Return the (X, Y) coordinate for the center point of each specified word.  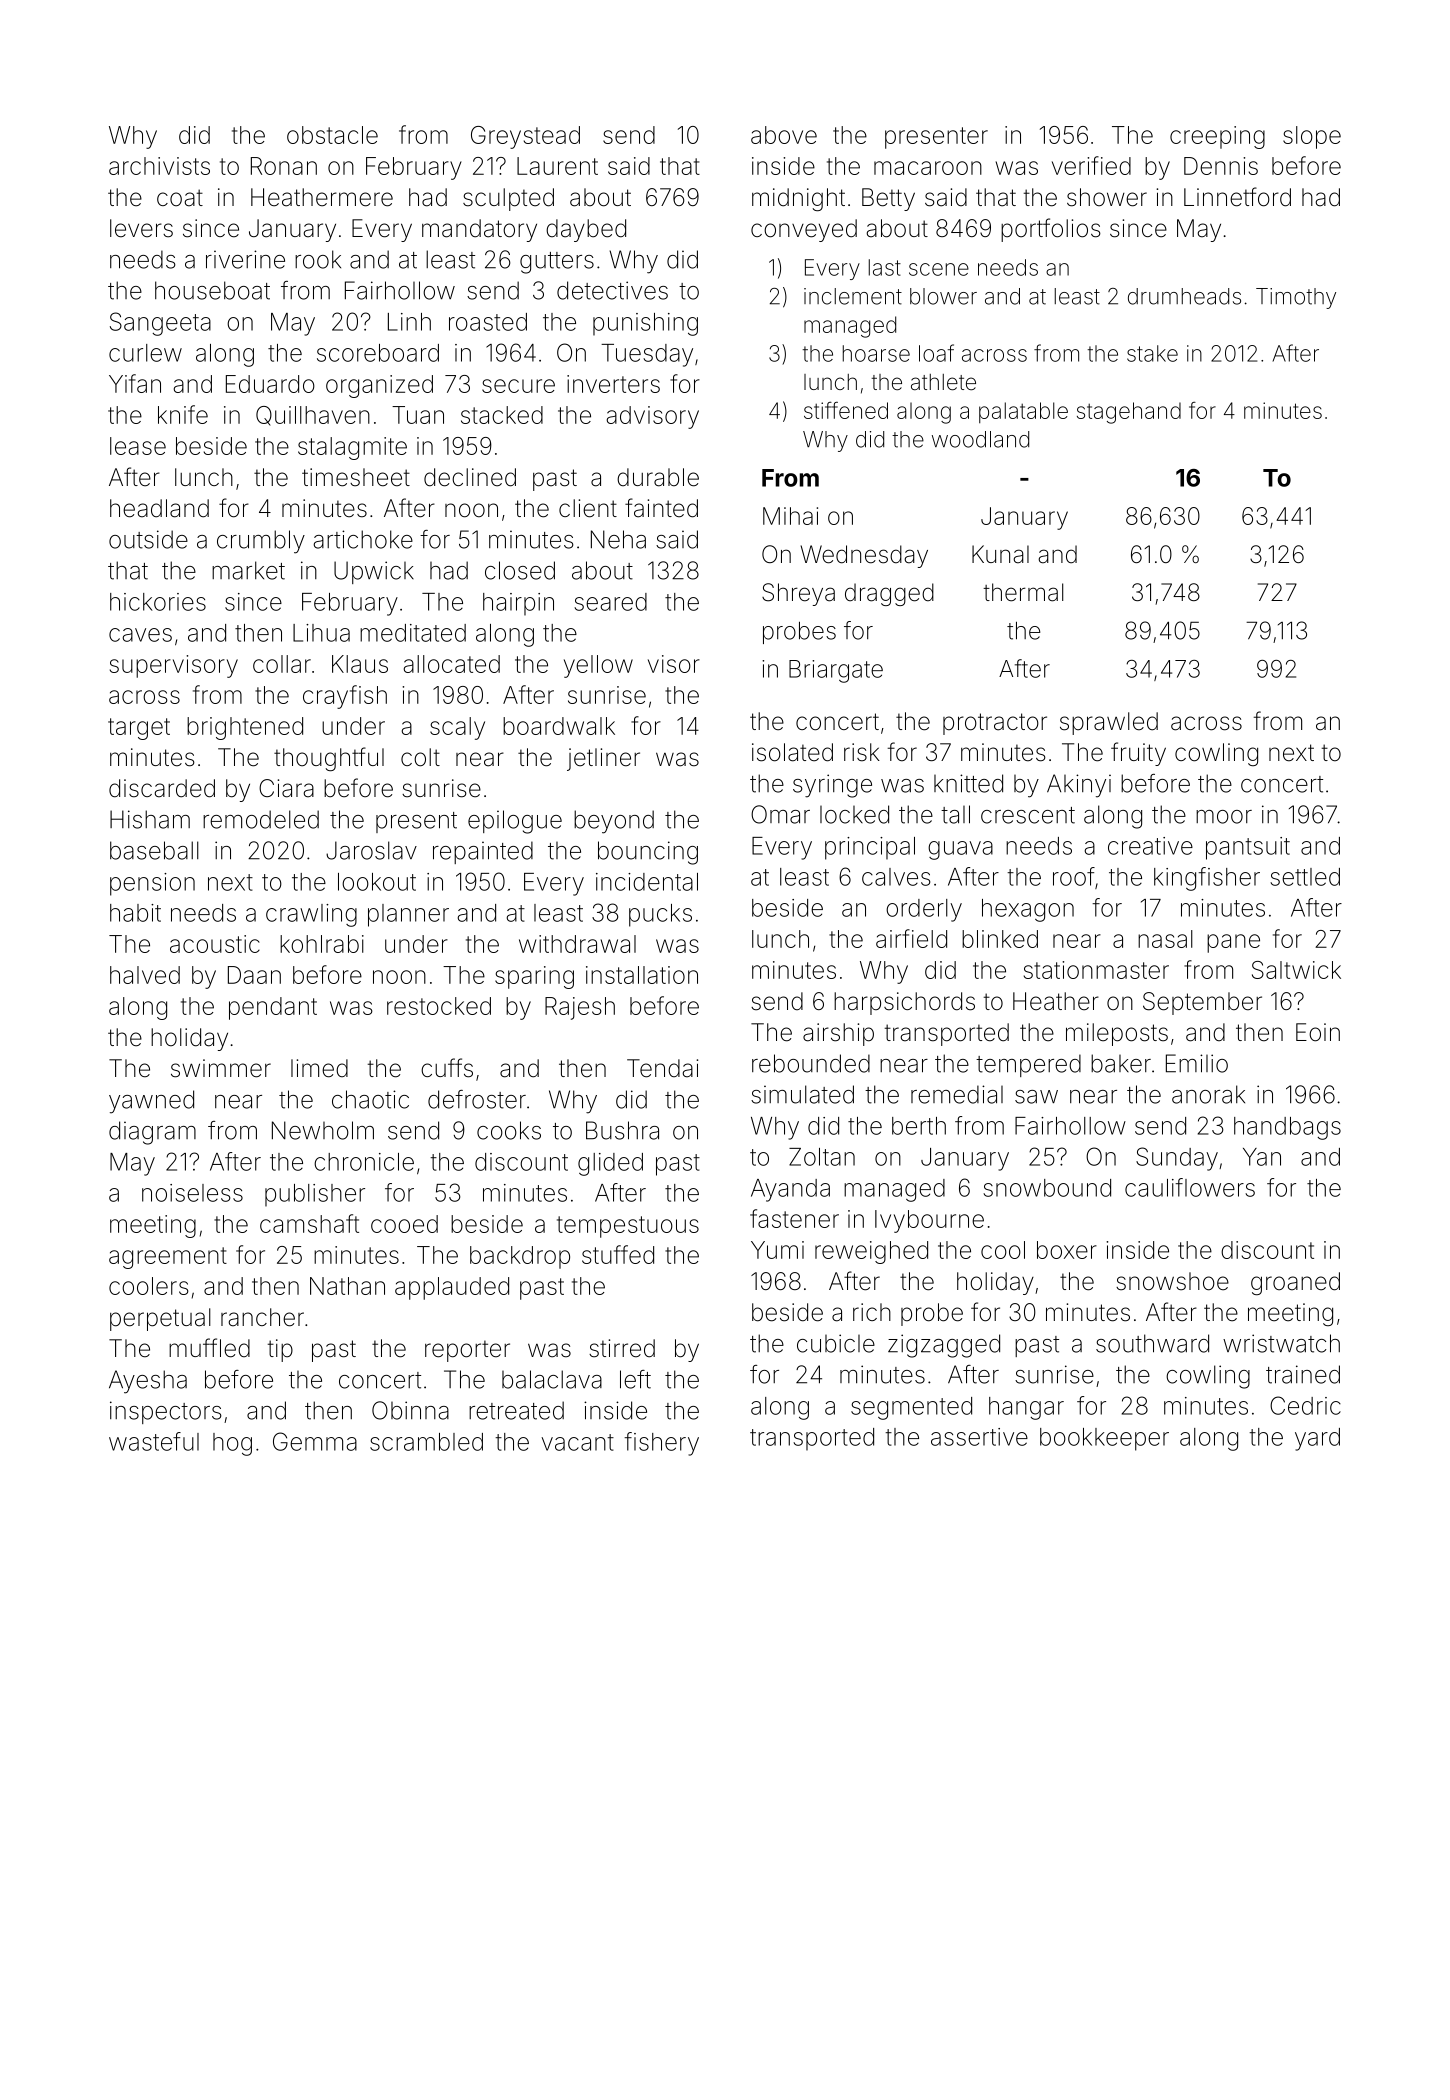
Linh (409, 322)
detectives (612, 290)
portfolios (1051, 230)
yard (1317, 1439)
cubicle (836, 1343)
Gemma (315, 1441)
